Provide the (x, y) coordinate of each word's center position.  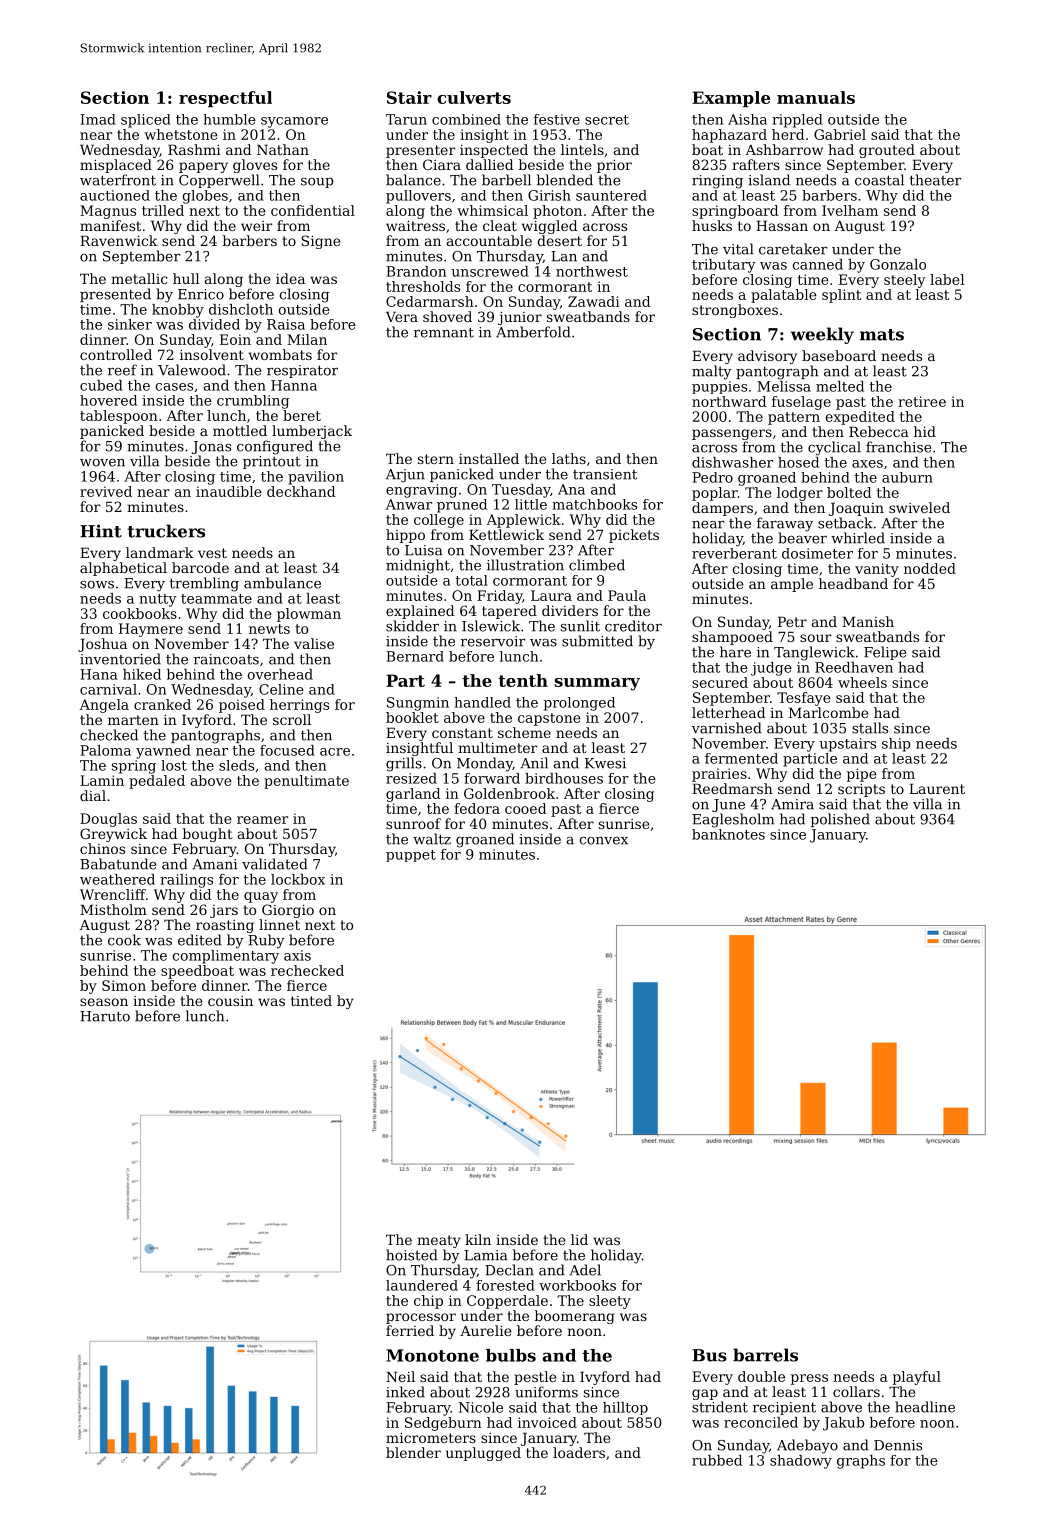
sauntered (611, 195)
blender (413, 1452)
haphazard (729, 136)
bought (207, 835)
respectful (225, 99)
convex (603, 841)
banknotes (728, 834)
